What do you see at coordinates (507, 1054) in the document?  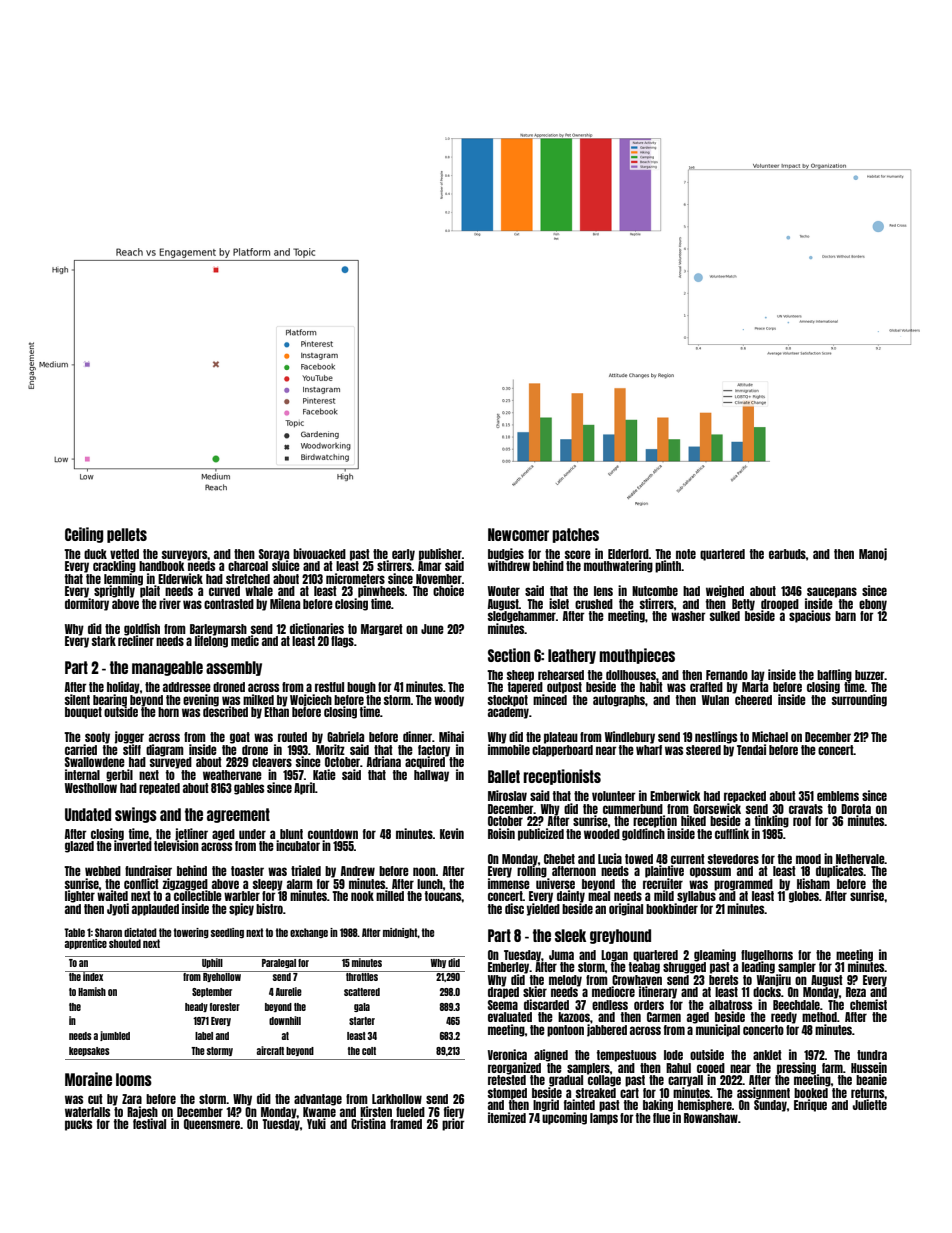 I see `Veronica` at bounding box center [507, 1054].
